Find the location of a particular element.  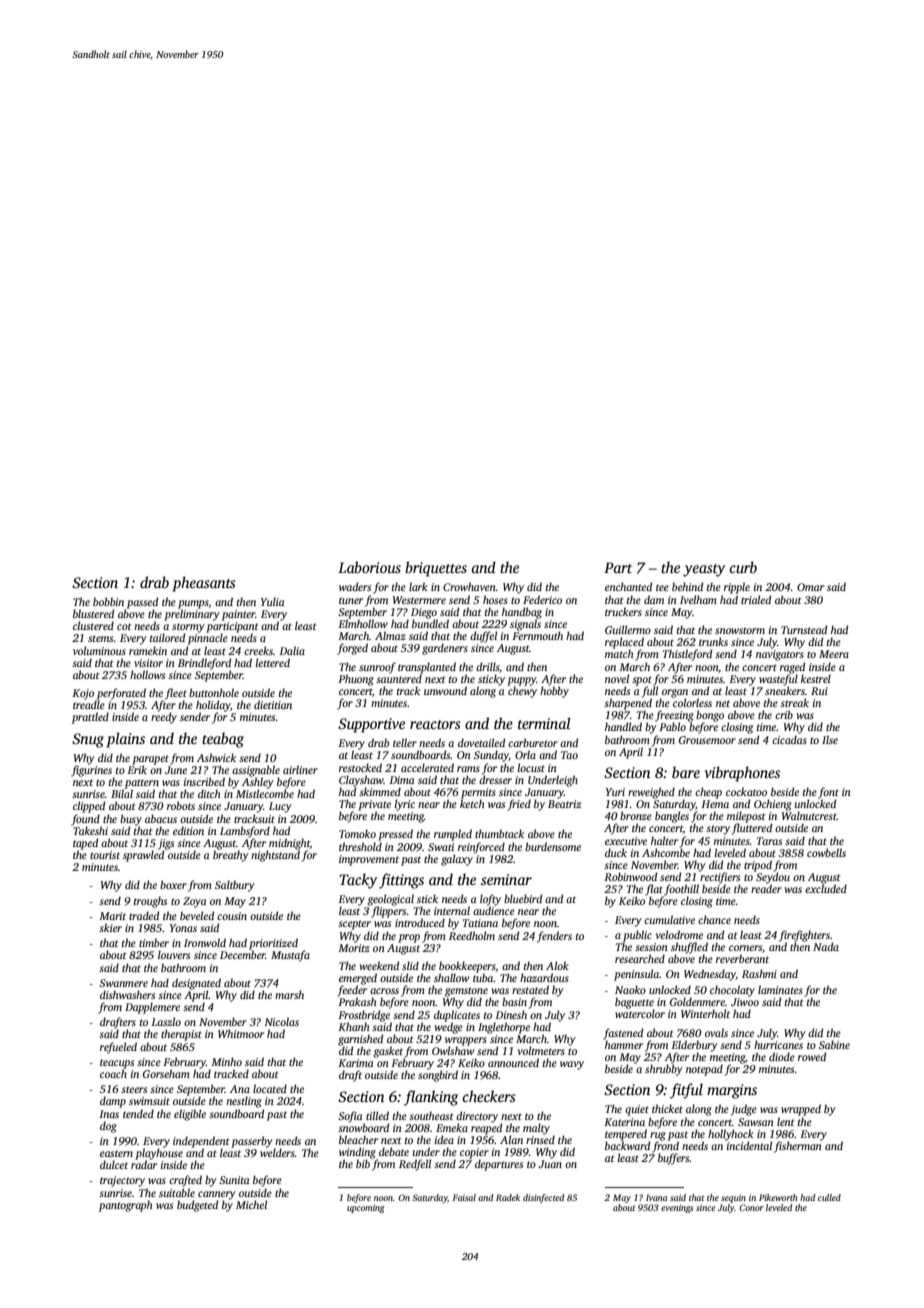

font is located at coordinates (828, 793).
